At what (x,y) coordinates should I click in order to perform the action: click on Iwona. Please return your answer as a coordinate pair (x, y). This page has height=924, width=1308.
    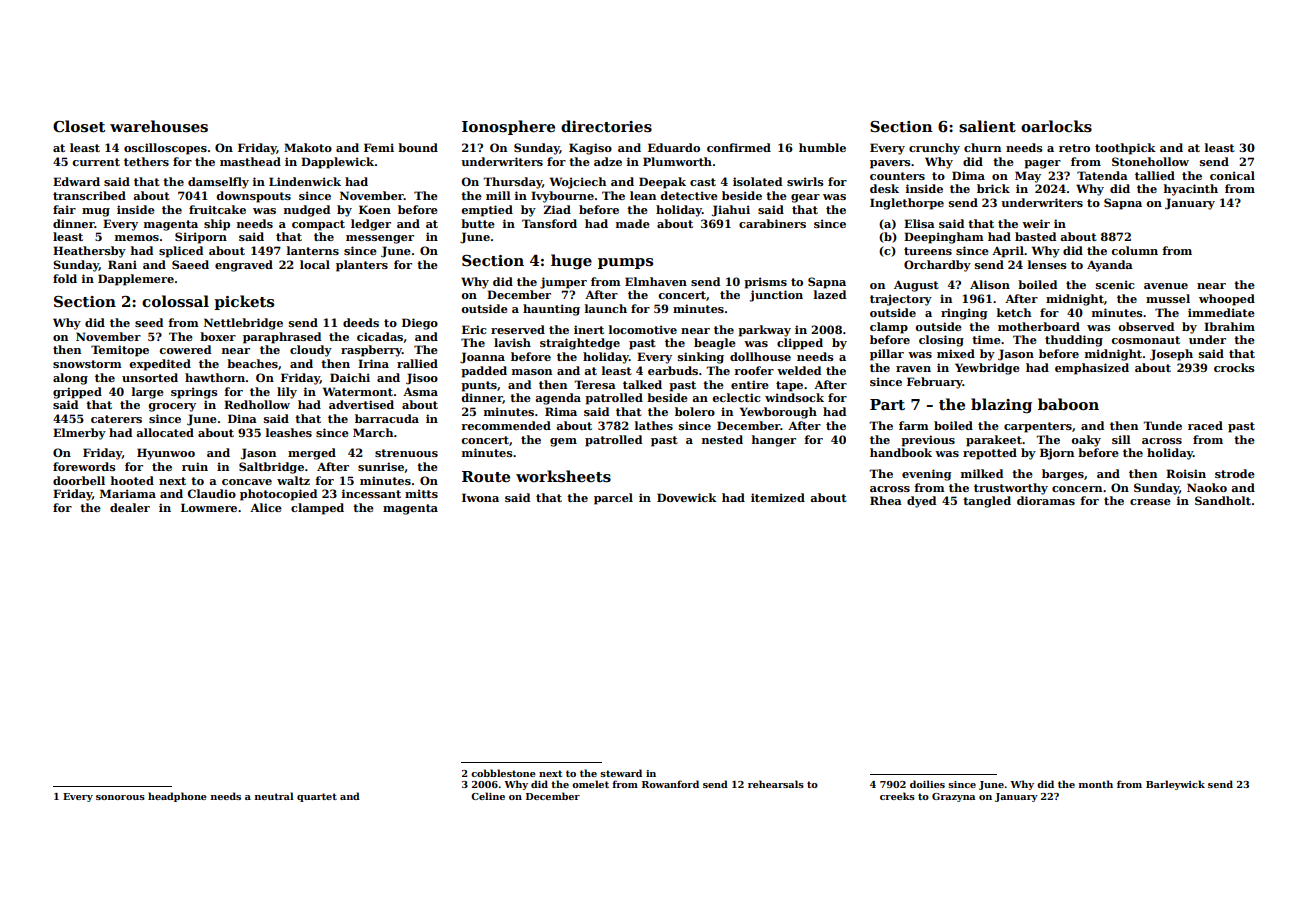
    Looking at the image, I should click on (480, 497).
